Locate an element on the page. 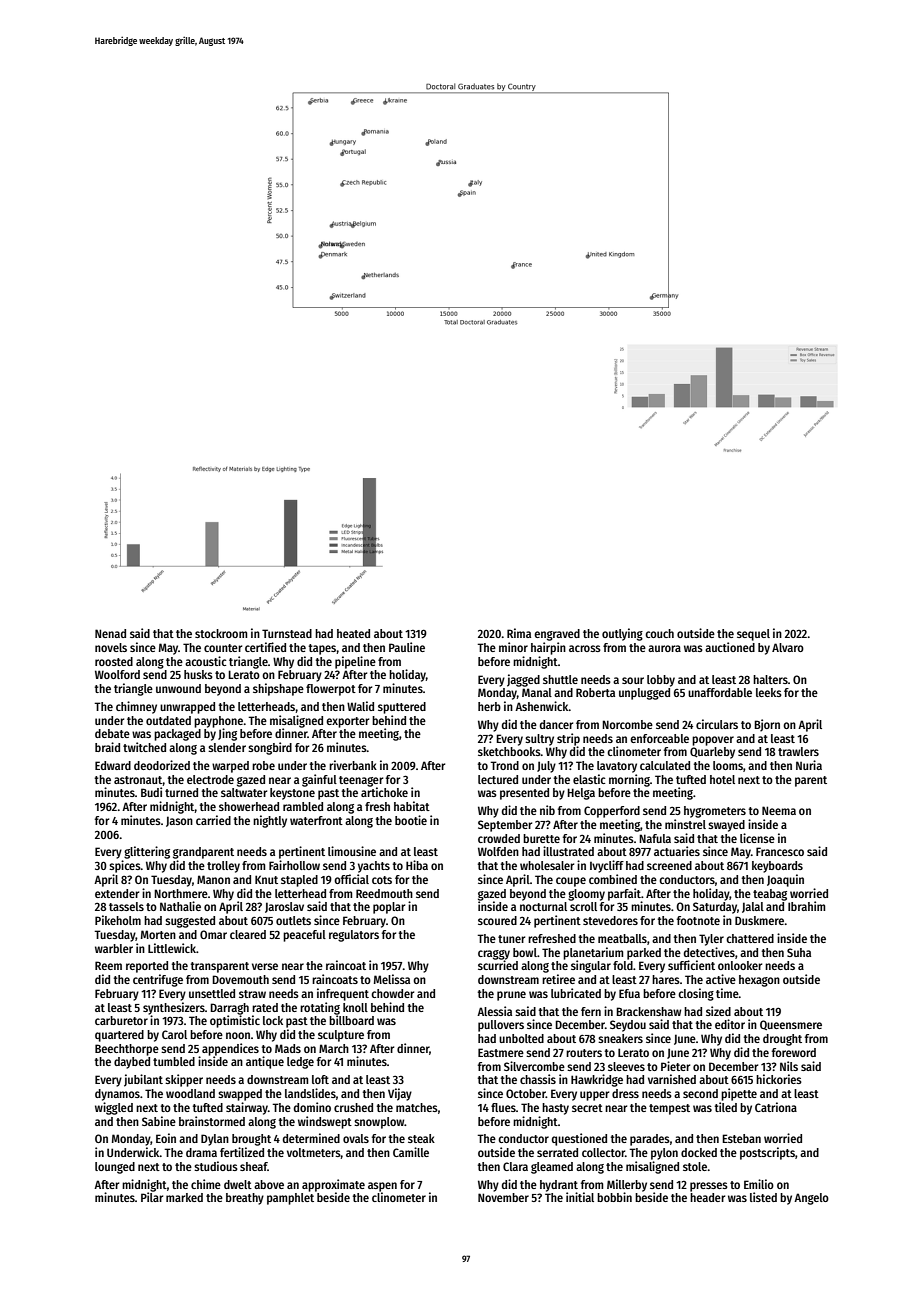  initial is located at coordinates (580, 1197).
